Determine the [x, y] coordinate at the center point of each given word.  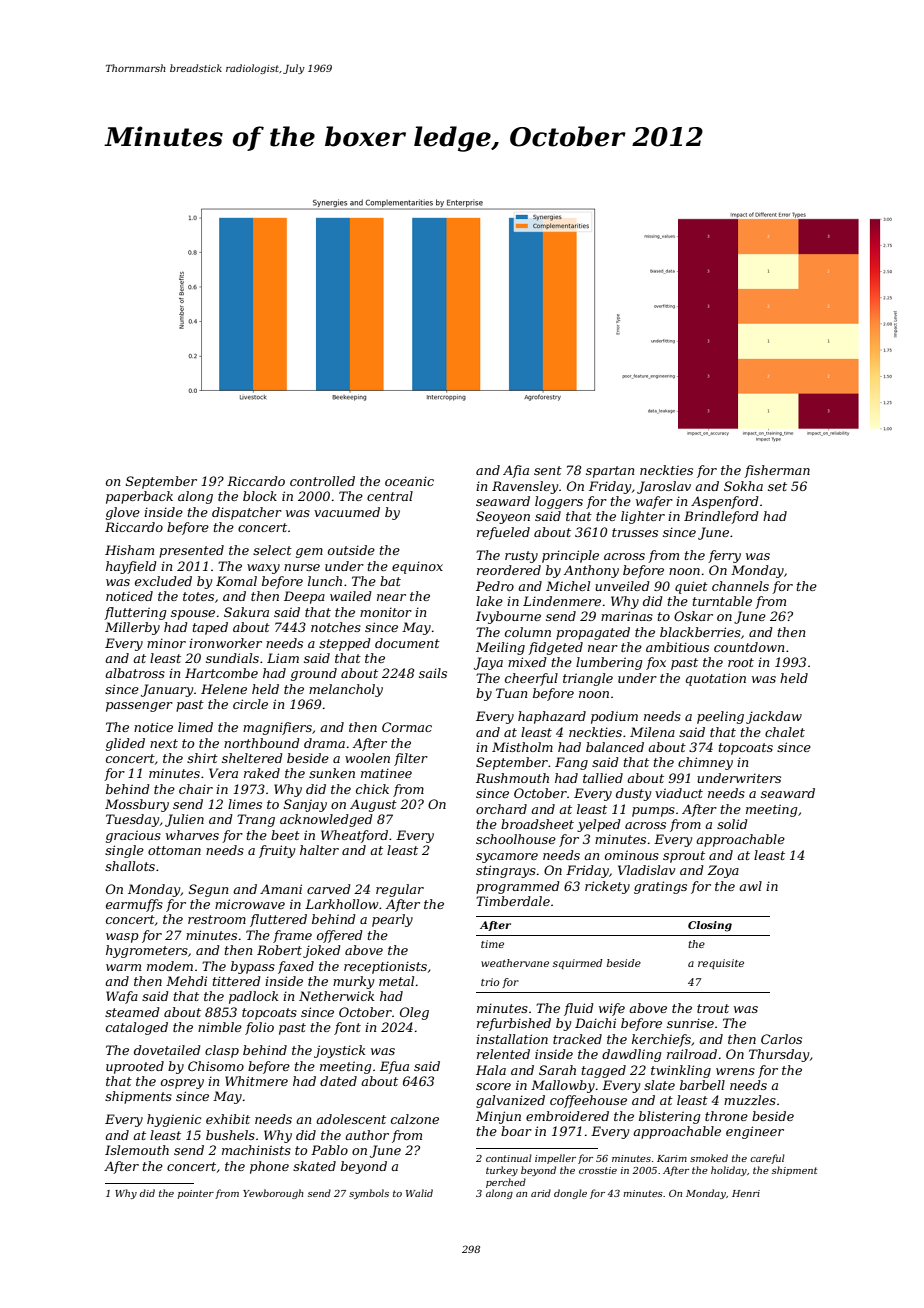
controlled [322, 481]
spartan [610, 472]
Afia [516, 471]
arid [541, 1193]
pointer [196, 1194]
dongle [570, 1194]
